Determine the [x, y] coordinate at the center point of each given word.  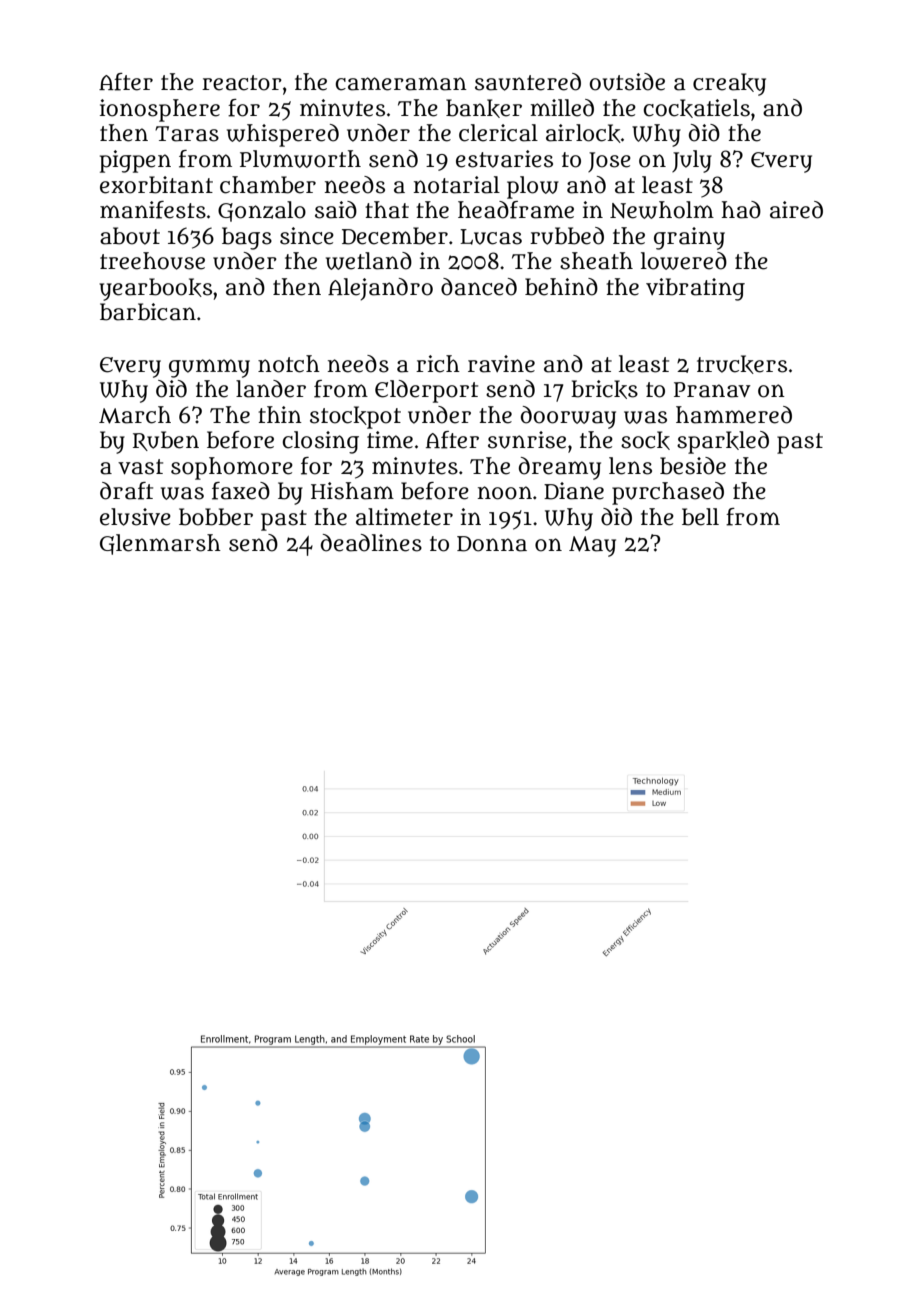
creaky [729, 84]
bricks [604, 389]
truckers [742, 364]
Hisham [352, 491]
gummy [209, 368]
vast [140, 467]
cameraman [401, 84]
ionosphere [160, 110]
